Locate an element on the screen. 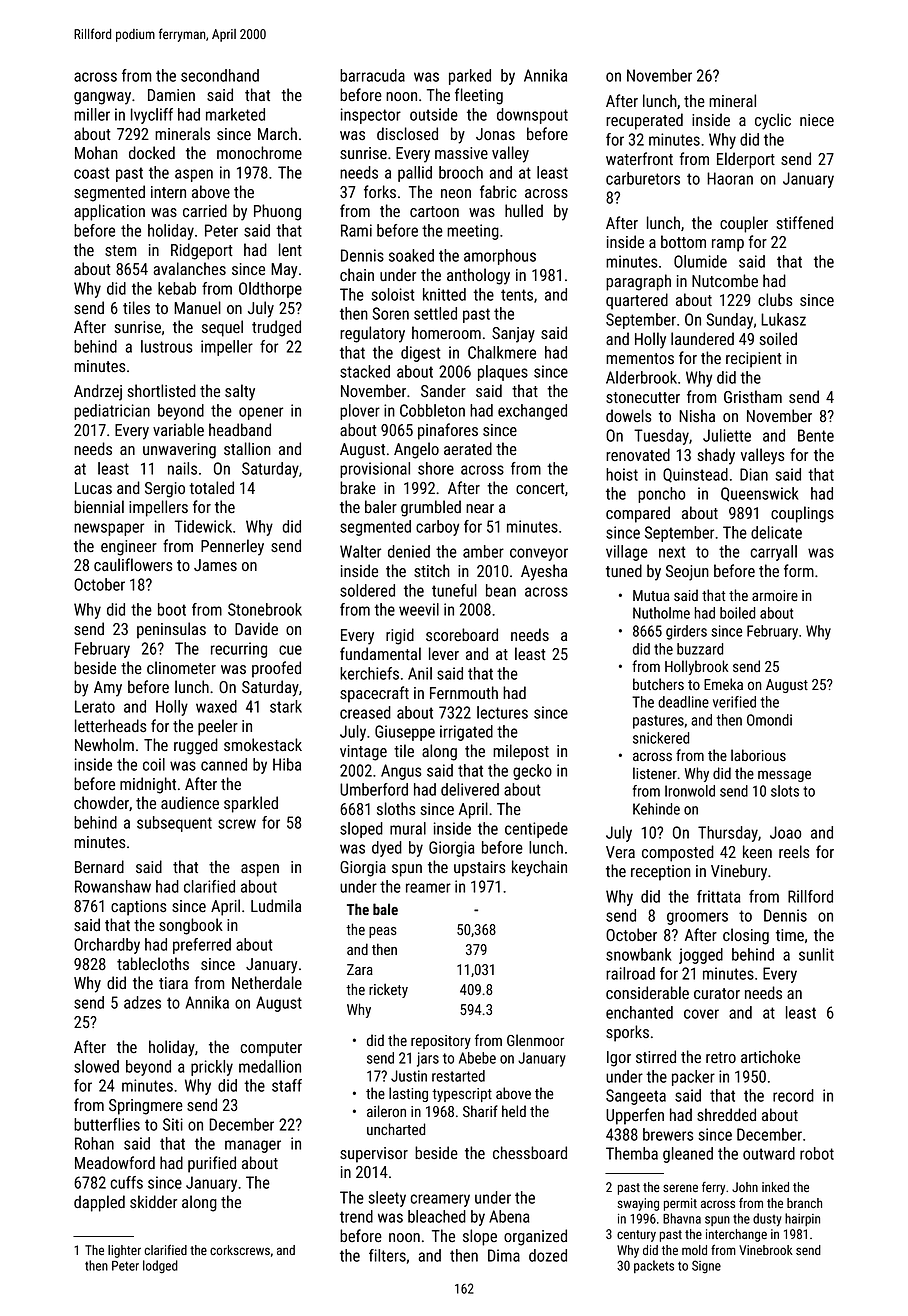  Vinebrook is located at coordinates (766, 1250).
